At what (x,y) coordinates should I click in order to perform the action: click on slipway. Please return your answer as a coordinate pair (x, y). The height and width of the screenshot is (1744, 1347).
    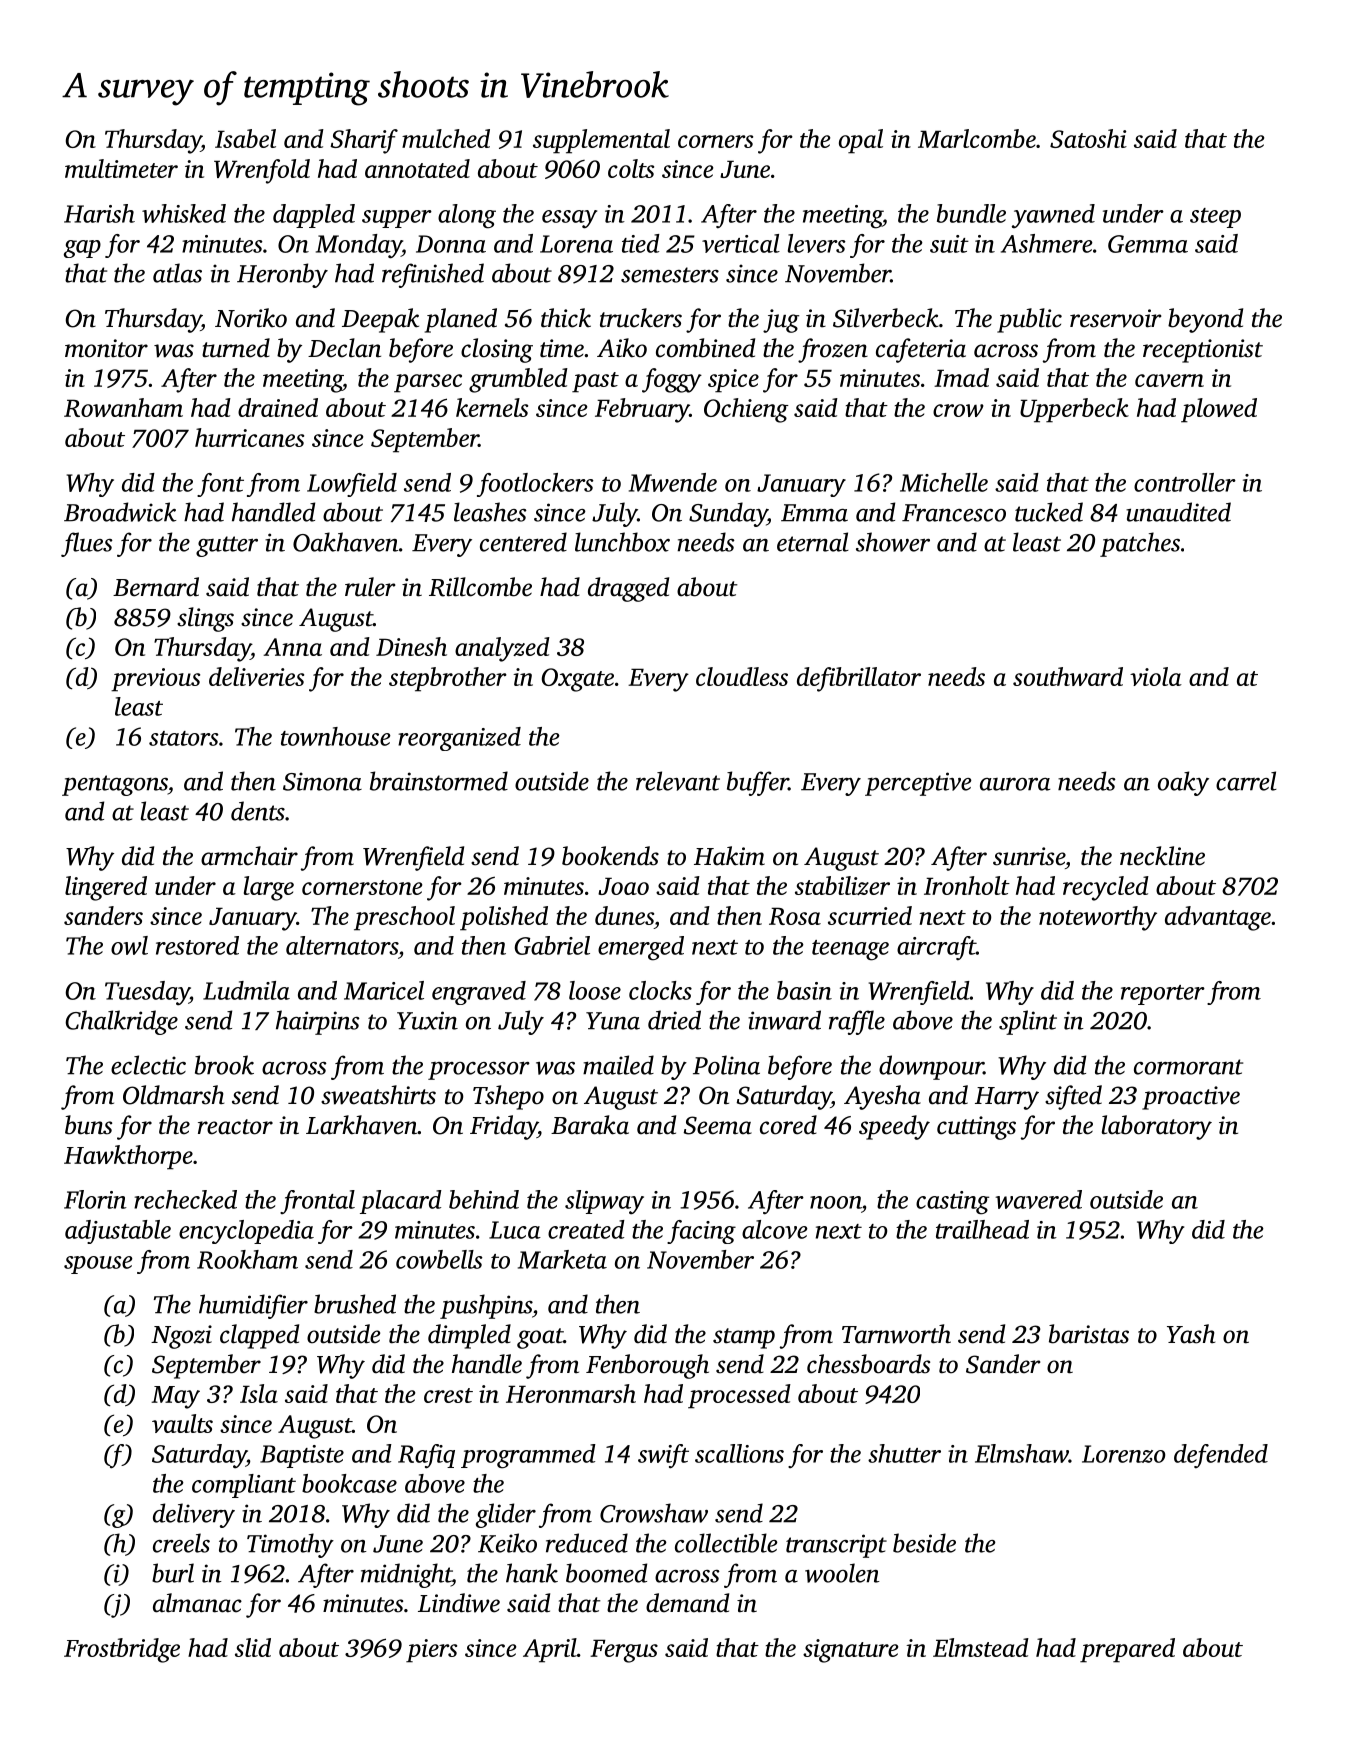
    Looking at the image, I should click on (604, 1202).
